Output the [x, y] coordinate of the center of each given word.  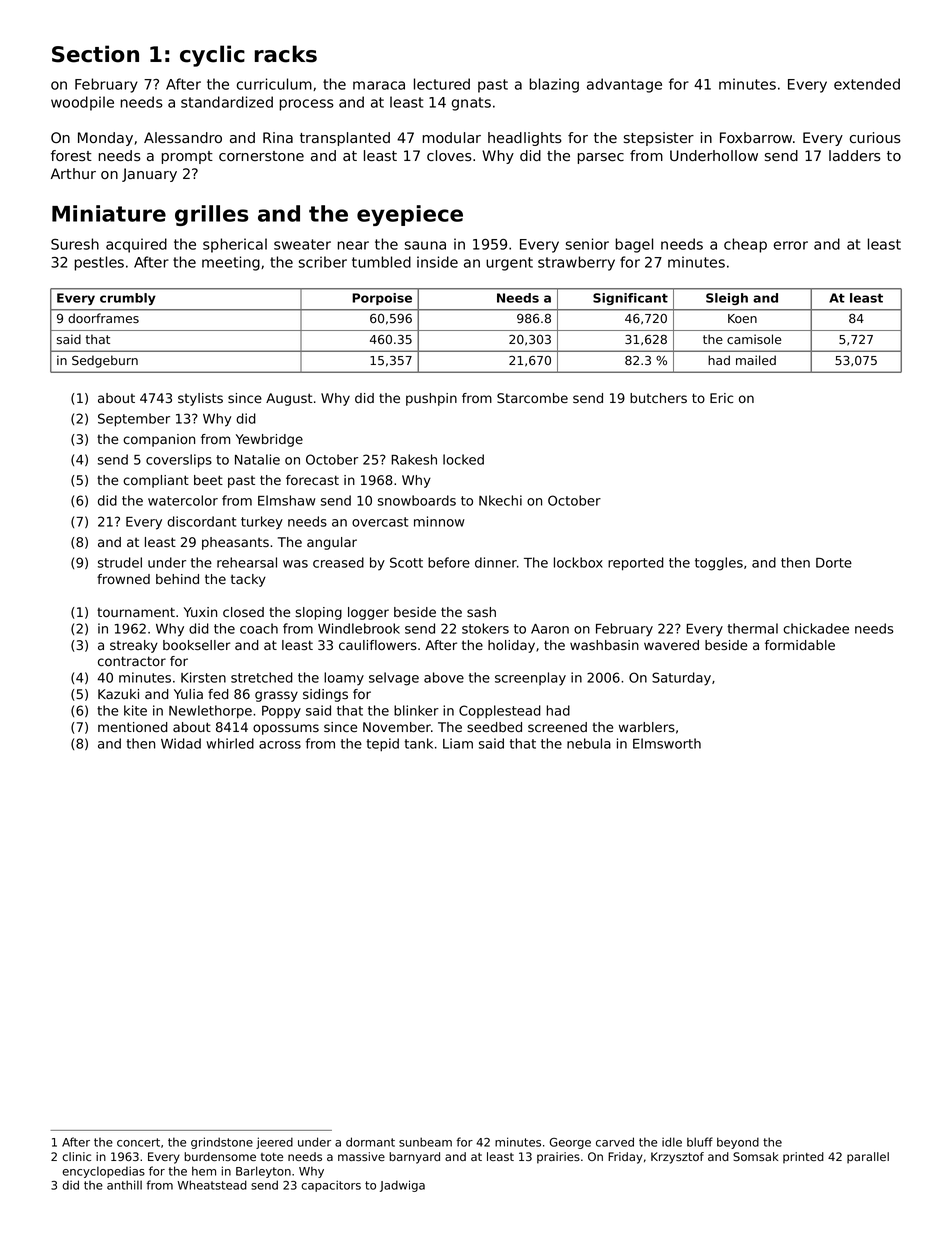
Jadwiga [402, 1186]
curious [875, 137]
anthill [124, 1185]
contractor [132, 661]
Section [95, 54]
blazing [554, 85]
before [449, 562]
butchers [658, 398]
